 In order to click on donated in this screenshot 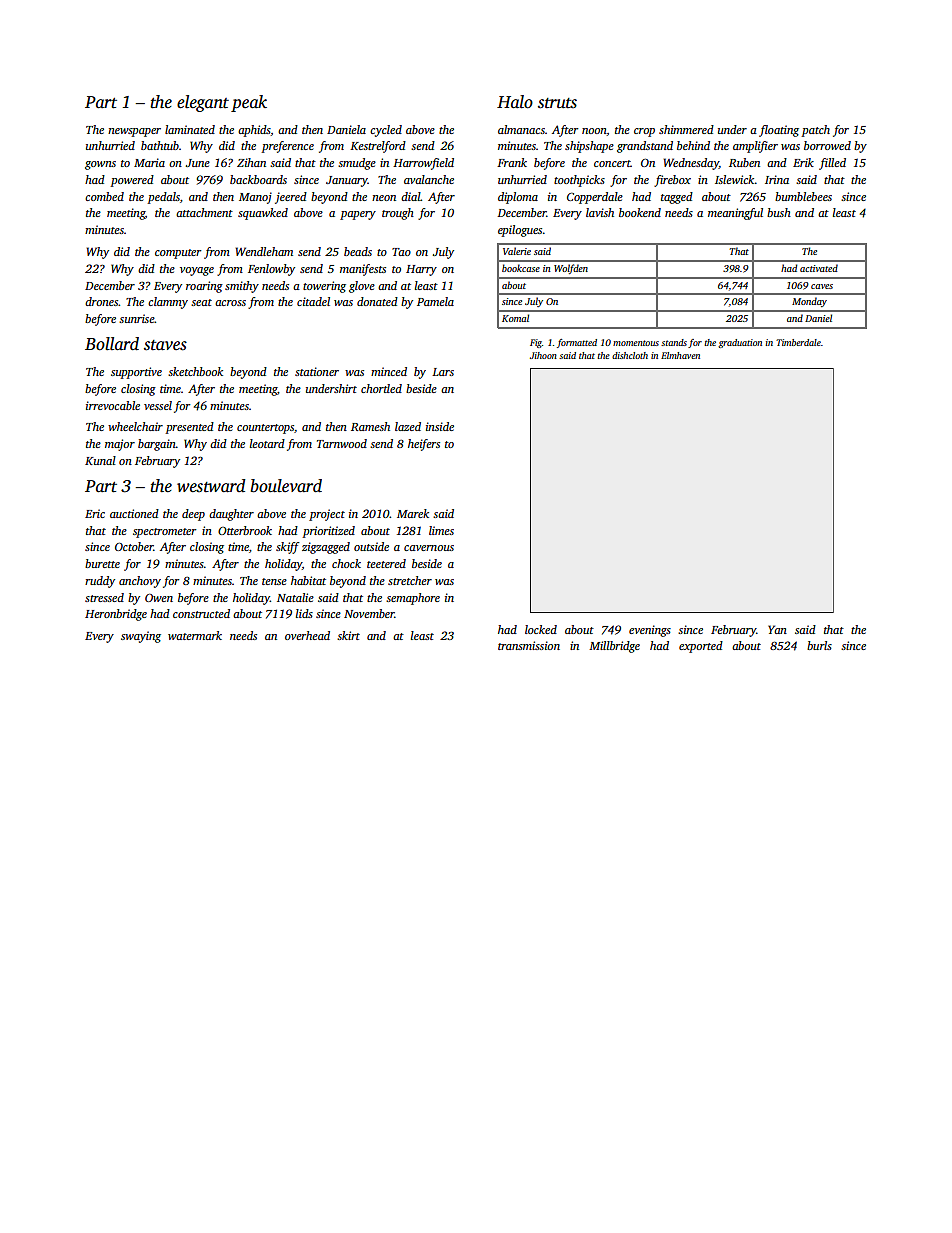, I will do `click(377, 301)`.
